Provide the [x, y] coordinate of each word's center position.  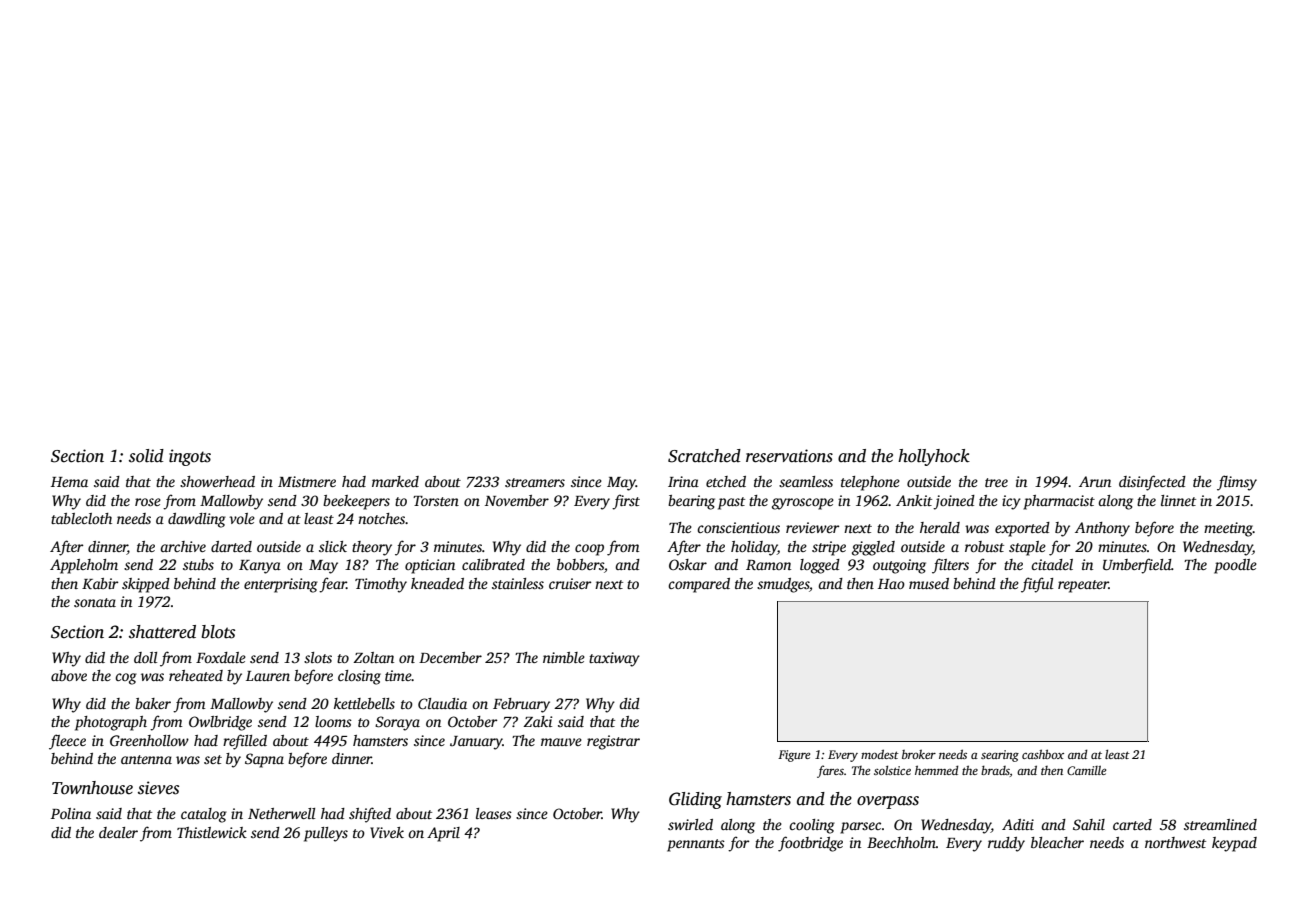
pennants [696, 845]
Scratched [704, 456]
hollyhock [934, 457]
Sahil [1089, 824]
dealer [118, 832]
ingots [190, 457]
